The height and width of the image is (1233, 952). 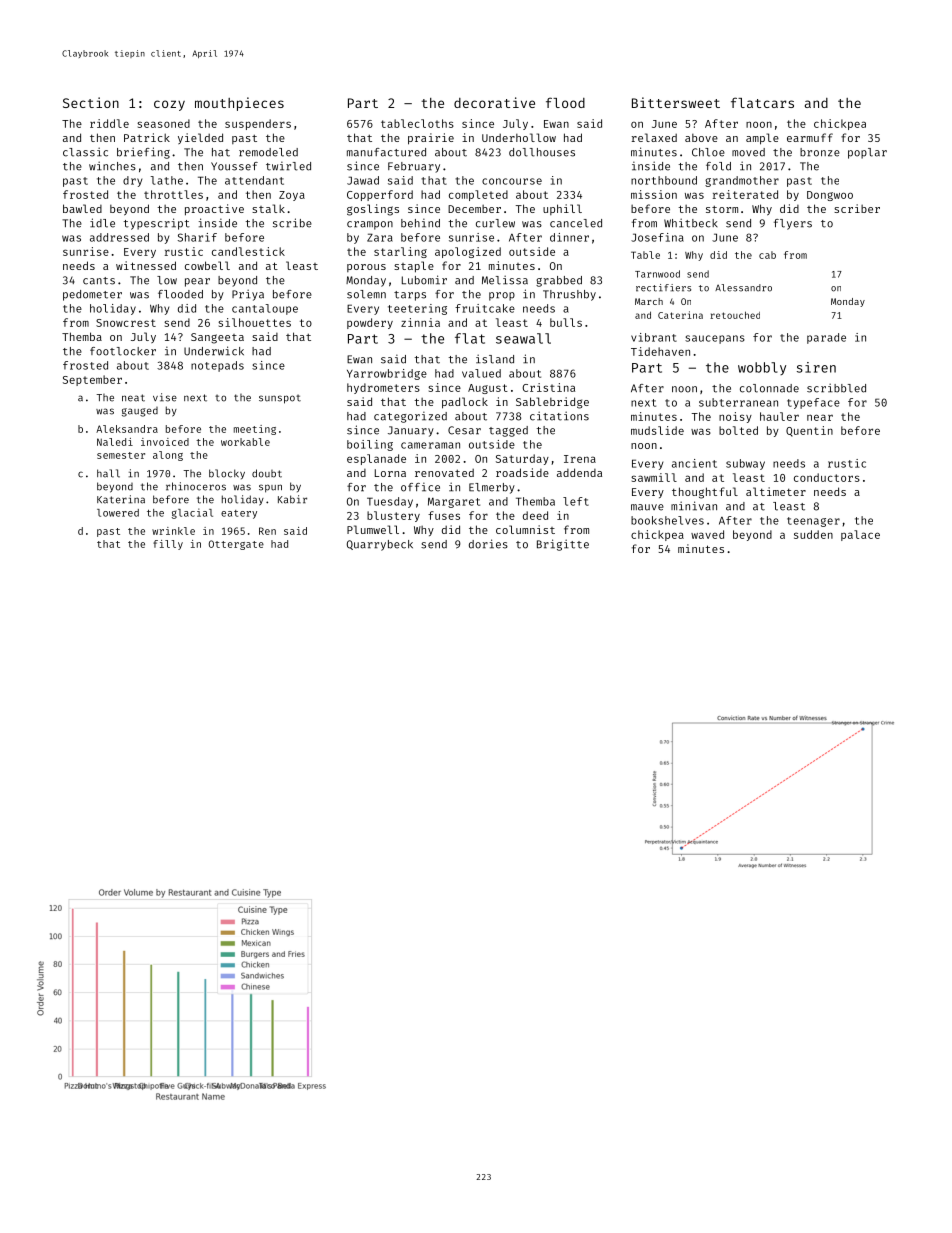 What do you see at coordinates (376, 459) in the image?
I see `esplanade` at bounding box center [376, 459].
